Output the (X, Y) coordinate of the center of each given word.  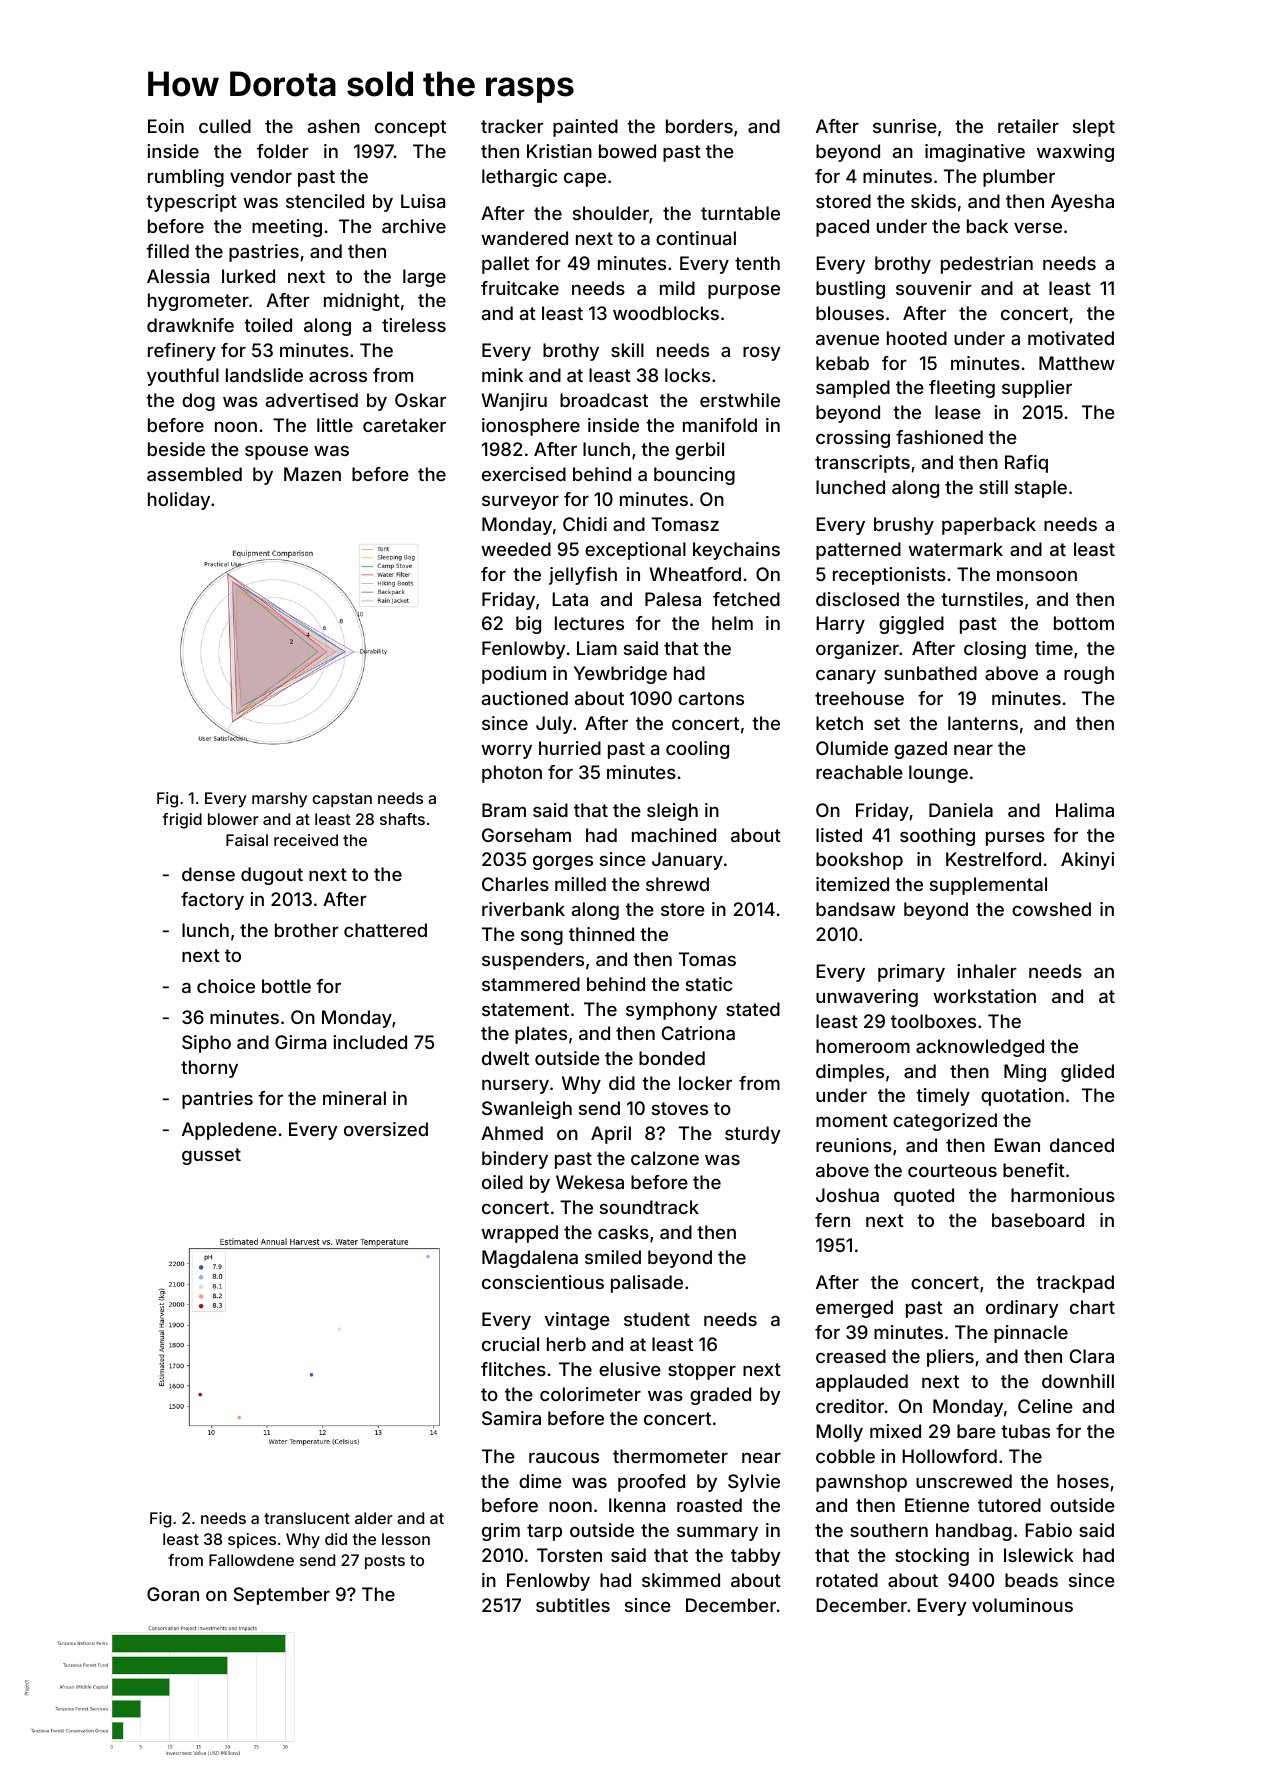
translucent (307, 1518)
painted (585, 128)
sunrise (905, 126)
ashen (334, 126)
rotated (847, 1580)
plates (541, 1035)
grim (501, 1532)
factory (212, 901)
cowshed (1051, 909)
